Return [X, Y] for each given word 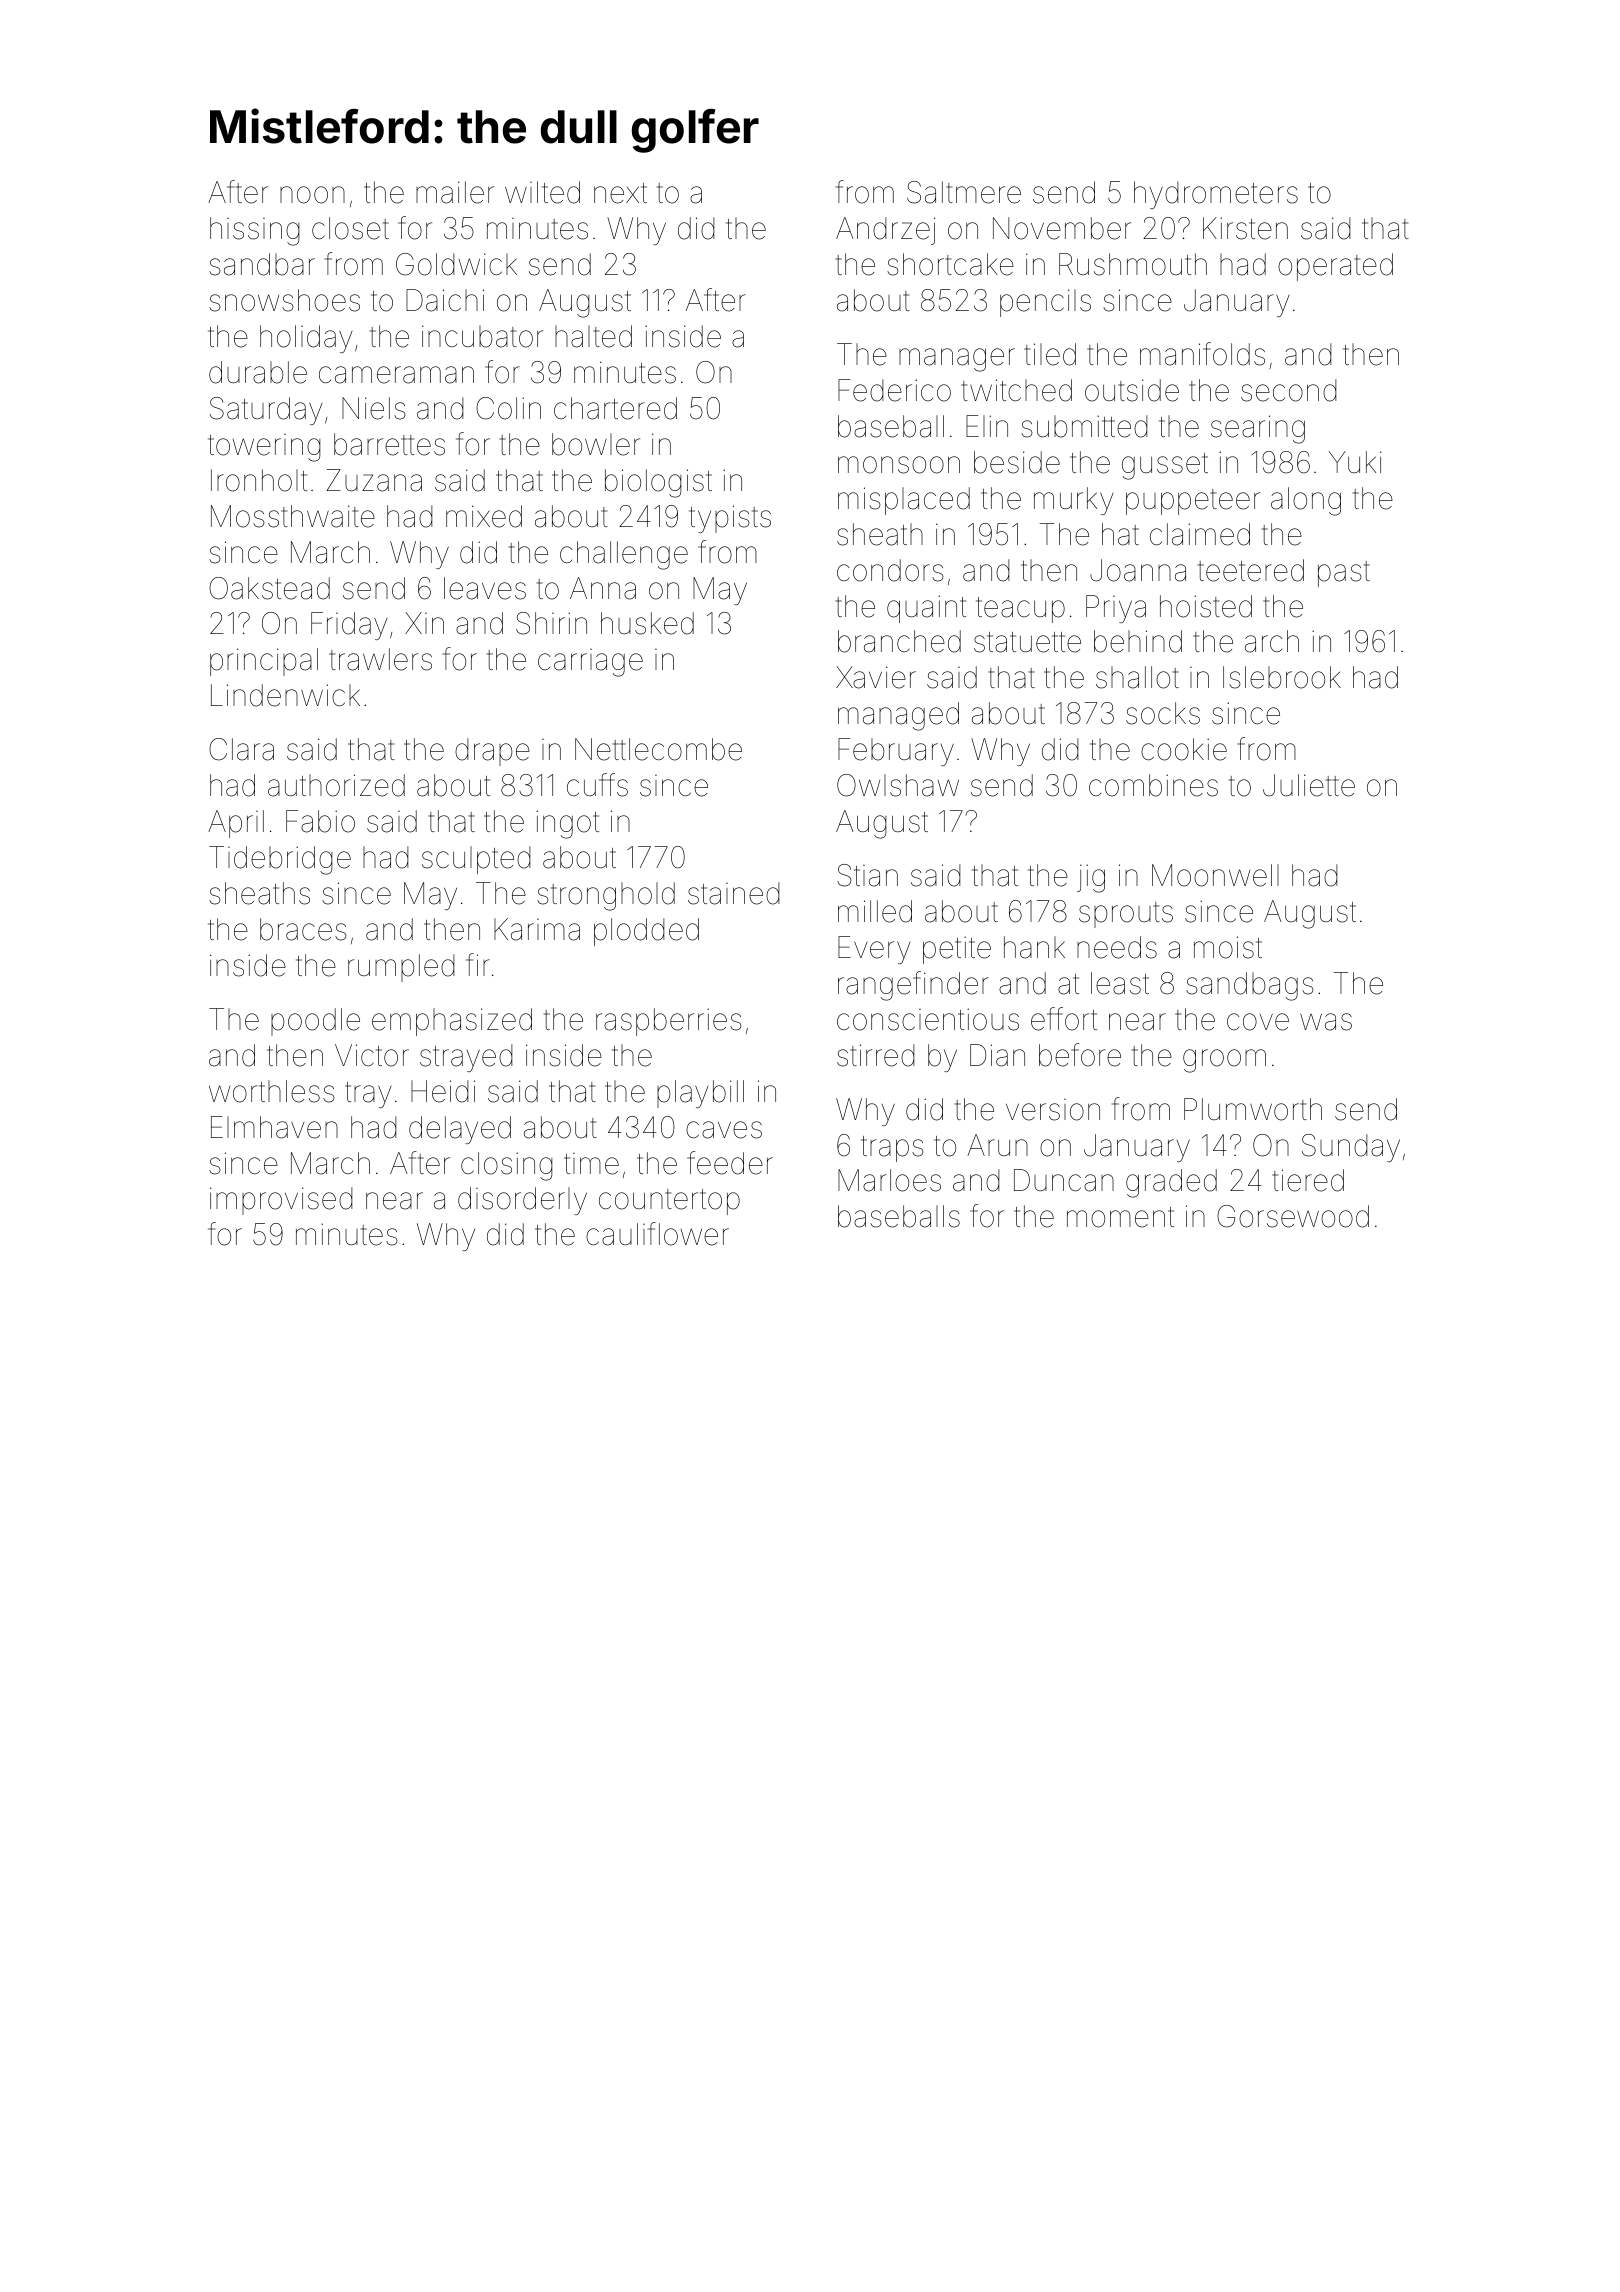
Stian [867, 875]
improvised [281, 1201]
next [620, 193]
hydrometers [1216, 195]
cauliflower [657, 1234]
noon [312, 195]
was [1326, 1022]
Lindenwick [285, 695]
